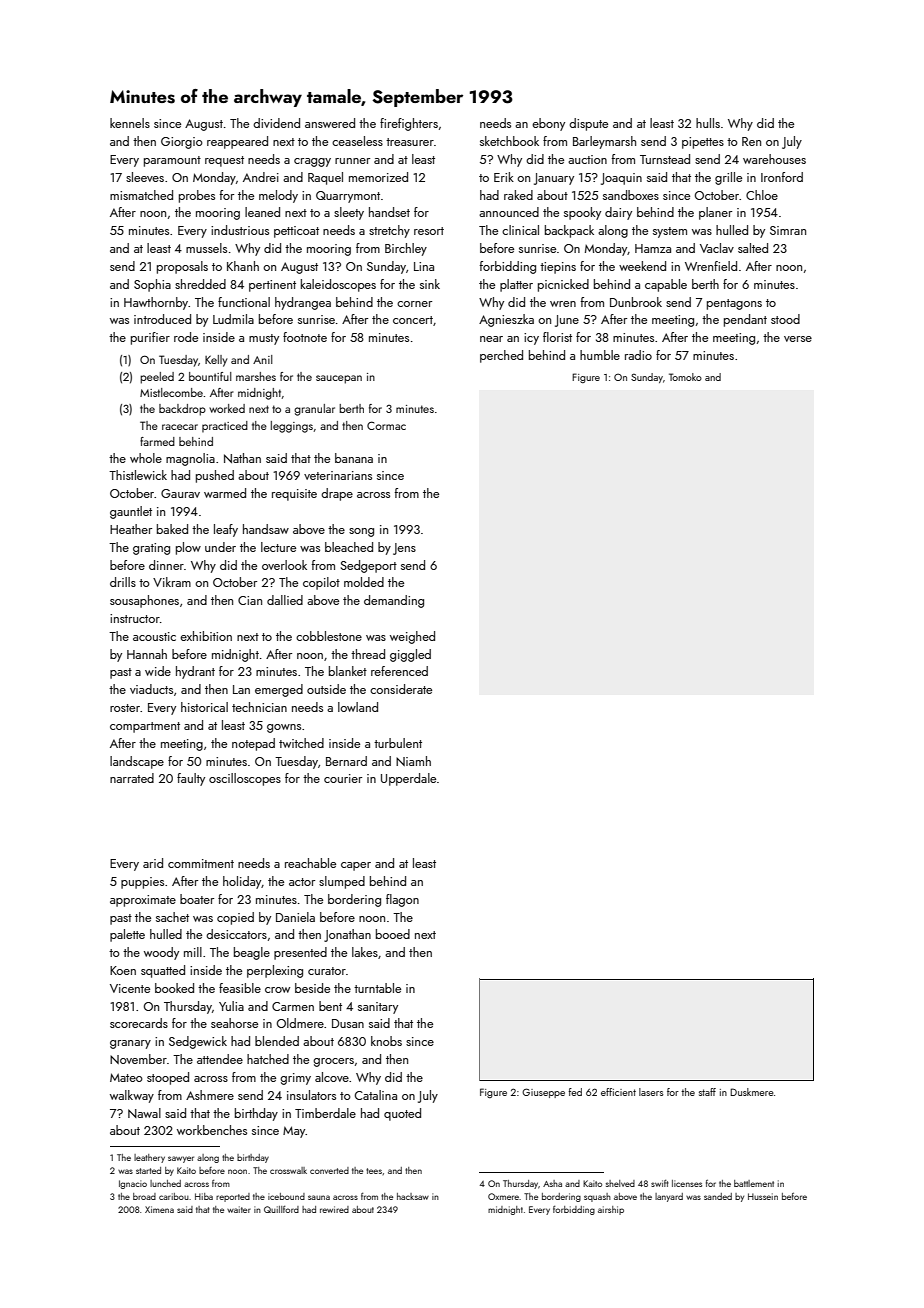  What do you see at coordinates (133, 1184) in the screenshot?
I see `Ignacio` at bounding box center [133, 1184].
